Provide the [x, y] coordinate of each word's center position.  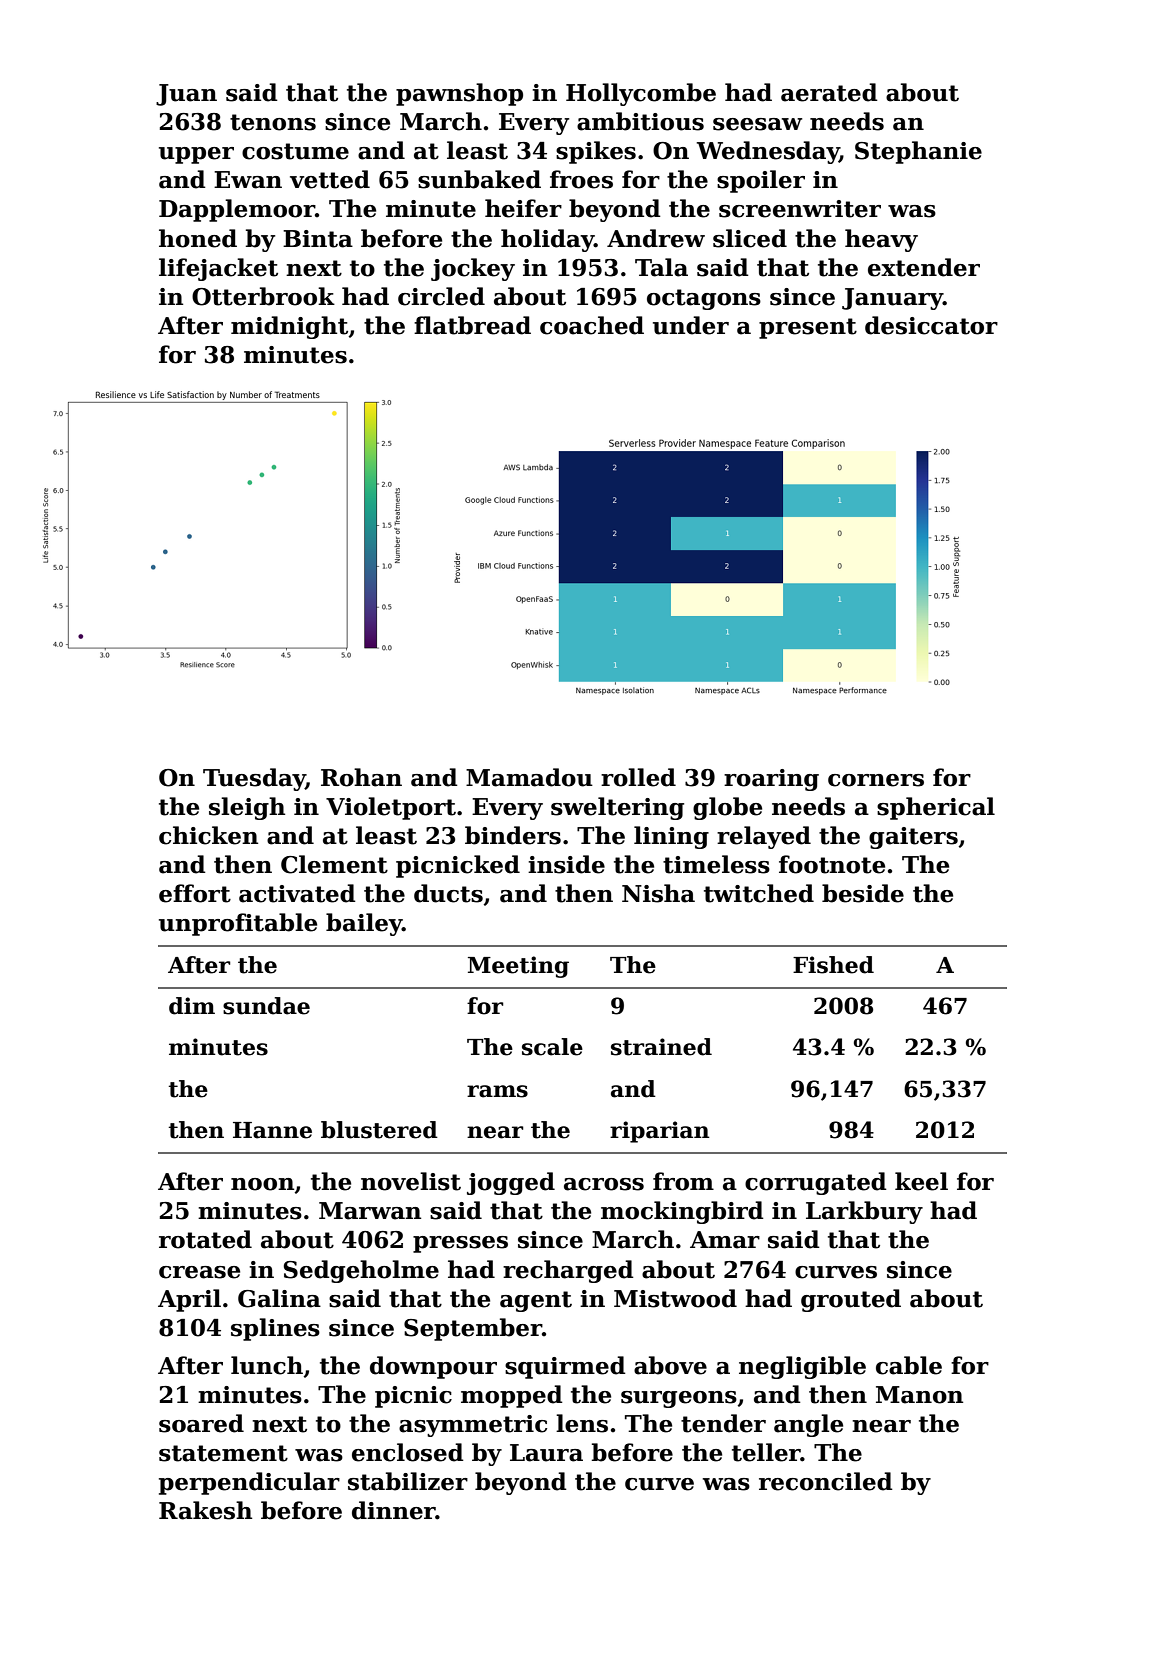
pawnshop [459, 94]
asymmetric [473, 1426]
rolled [638, 777]
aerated [829, 92]
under [691, 325]
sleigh [247, 808]
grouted [851, 1300]
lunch [267, 1365]
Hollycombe [641, 94]
